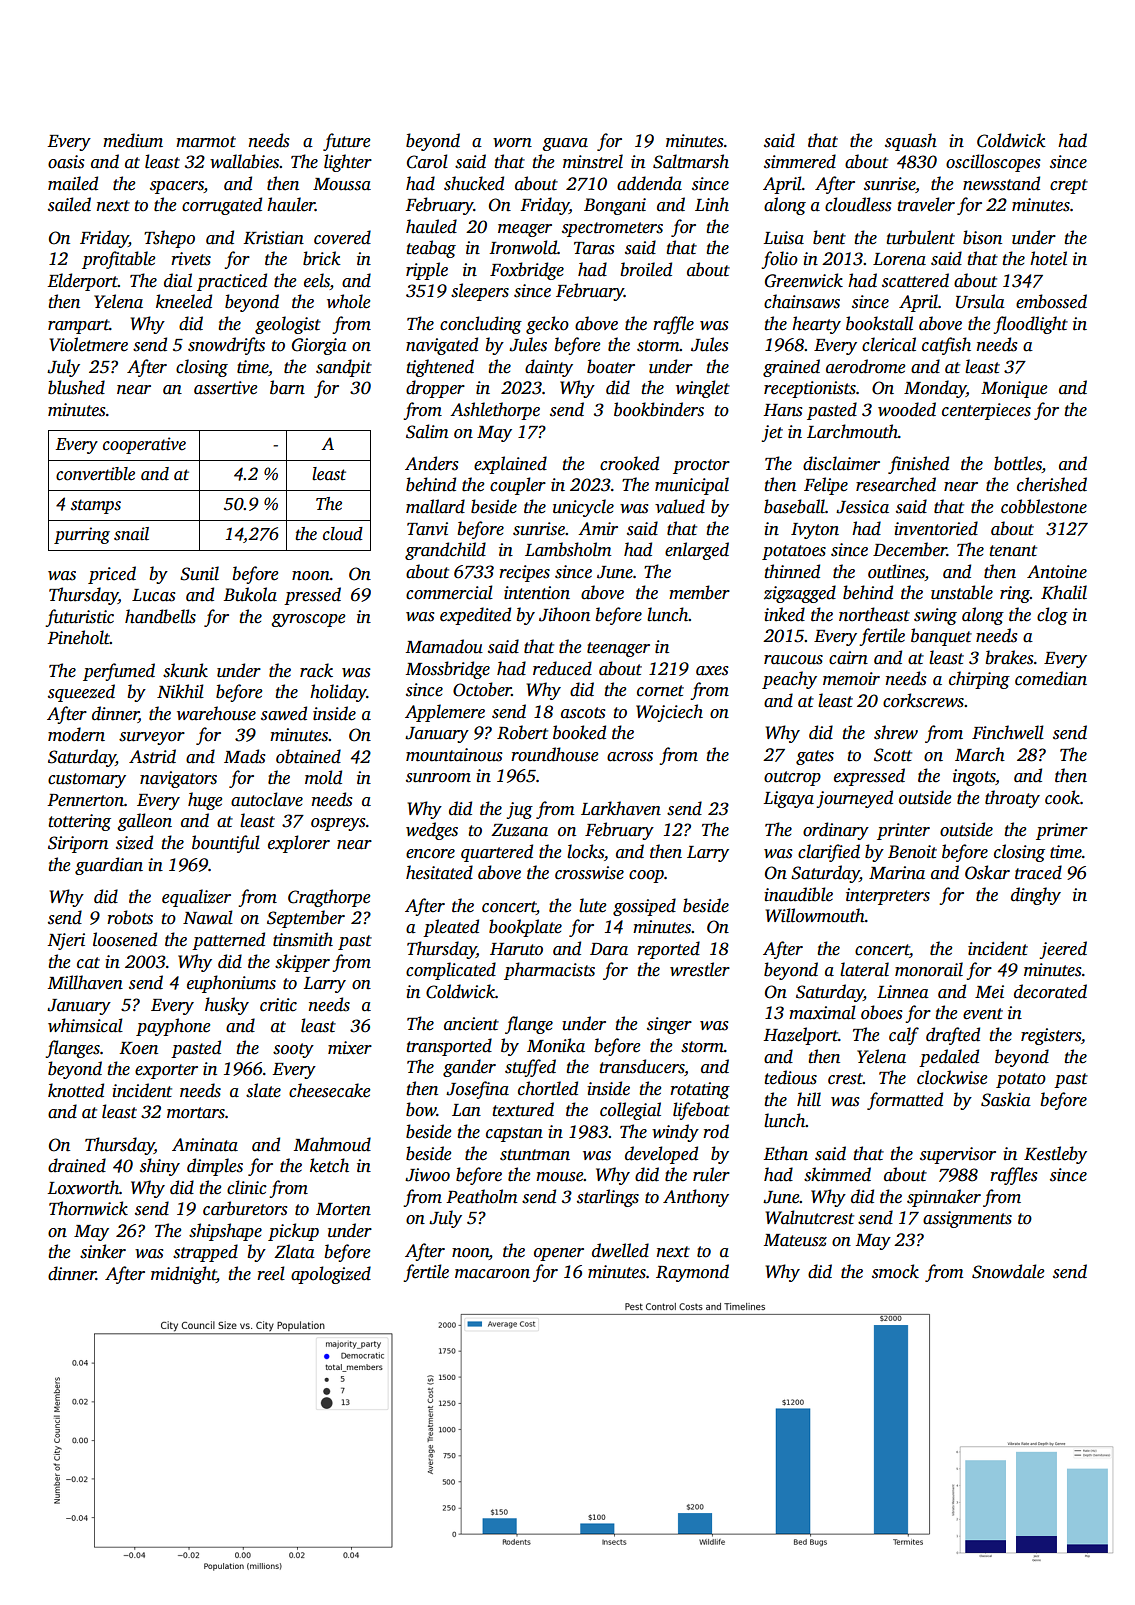  I want to click on stamps, so click(96, 506).
